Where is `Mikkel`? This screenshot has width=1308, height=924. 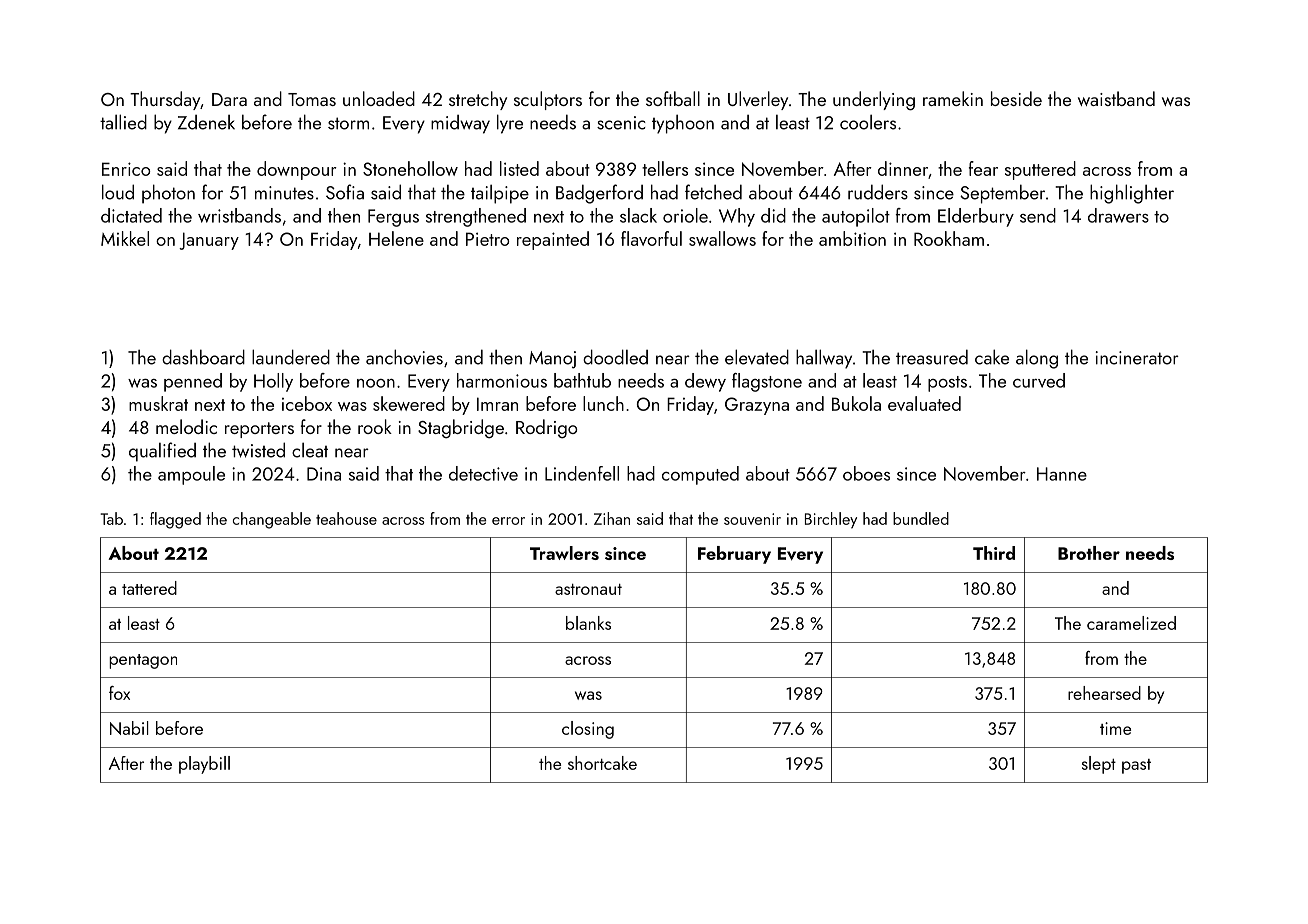 Mikkel is located at coordinates (125, 238).
